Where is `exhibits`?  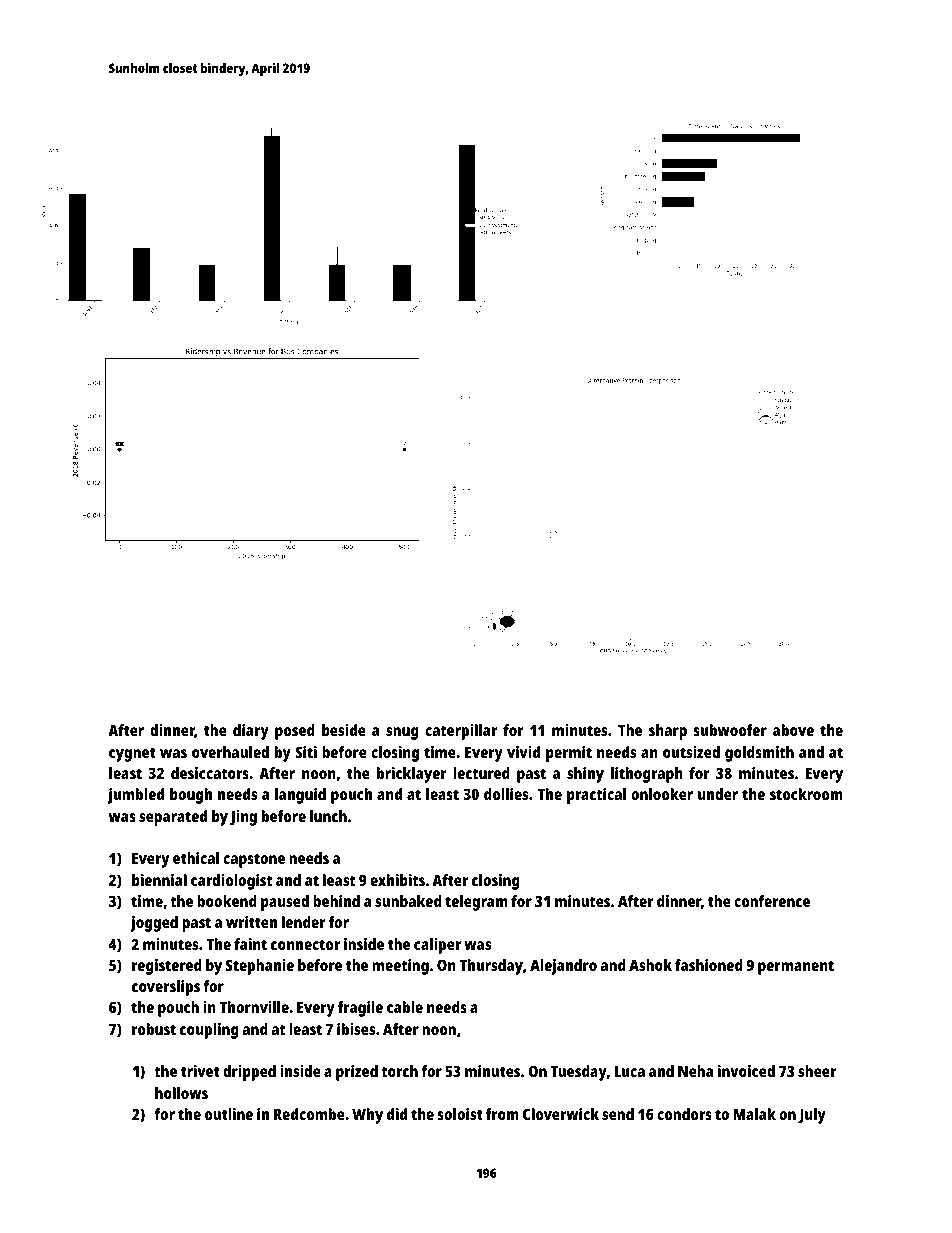 exhibits is located at coordinates (397, 880).
